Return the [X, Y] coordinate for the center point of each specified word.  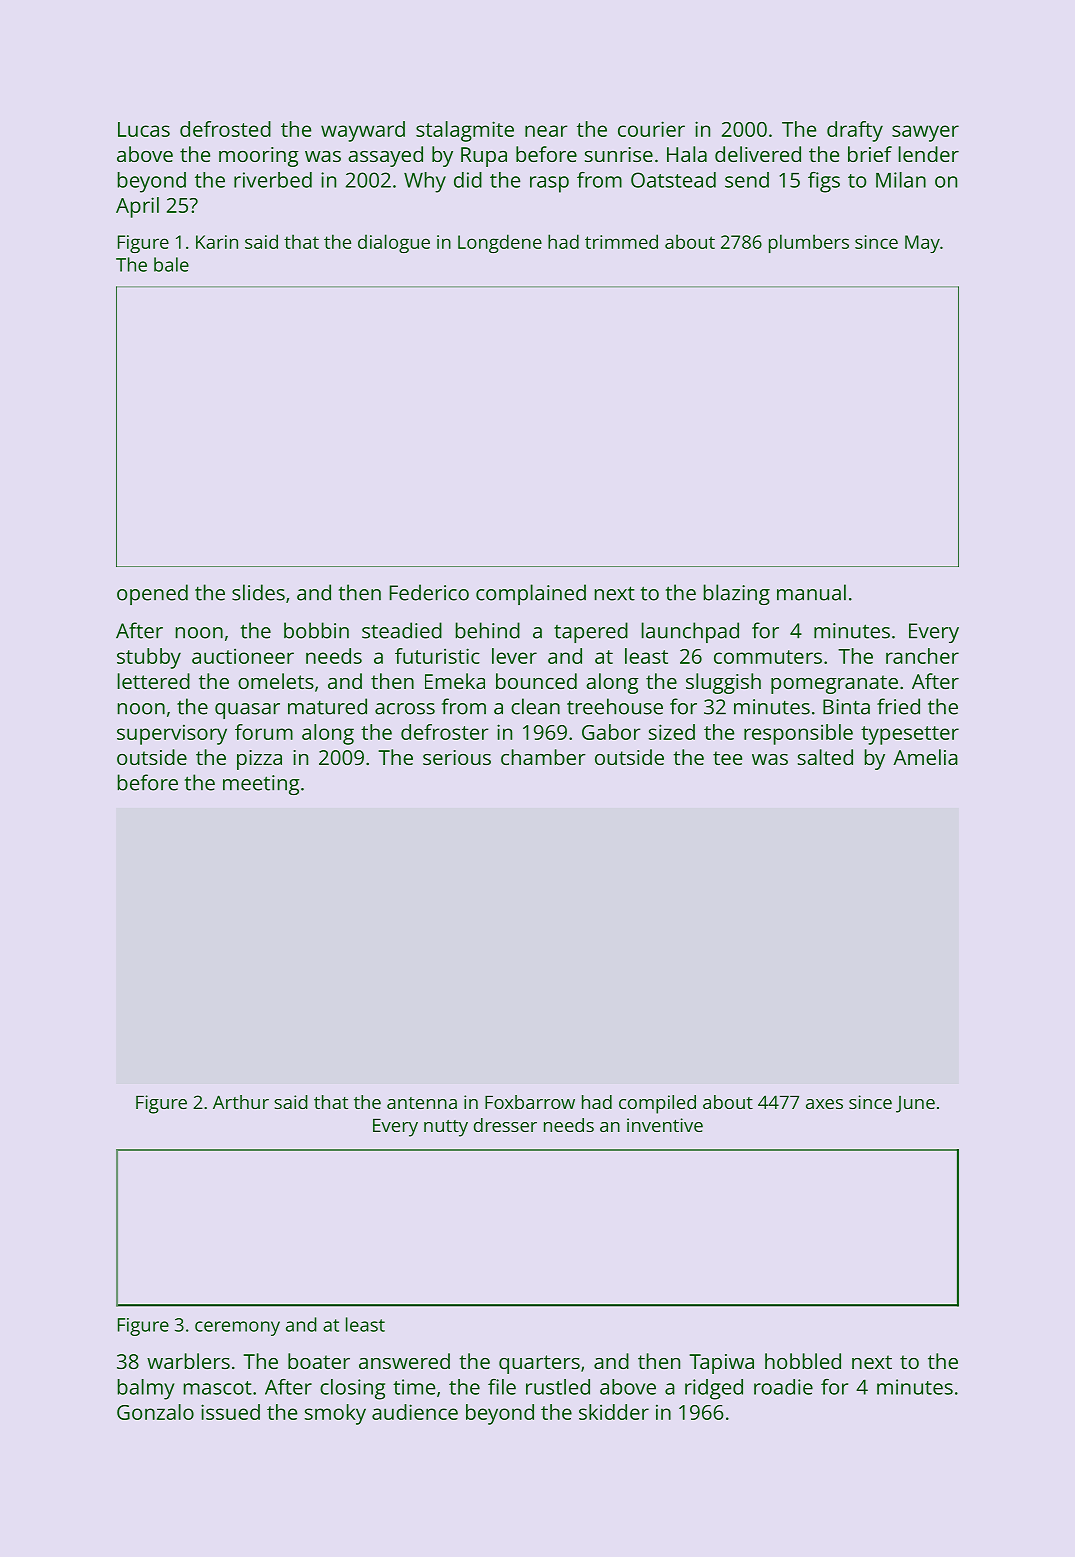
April [137, 207]
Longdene [500, 243]
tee [727, 758]
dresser [505, 1125]
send [747, 180]
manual [811, 592]
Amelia [925, 757]
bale [171, 264]
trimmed [621, 241]
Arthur [241, 1102]
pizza [259, 760]
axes [824, 1104]
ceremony [237, 1328]
